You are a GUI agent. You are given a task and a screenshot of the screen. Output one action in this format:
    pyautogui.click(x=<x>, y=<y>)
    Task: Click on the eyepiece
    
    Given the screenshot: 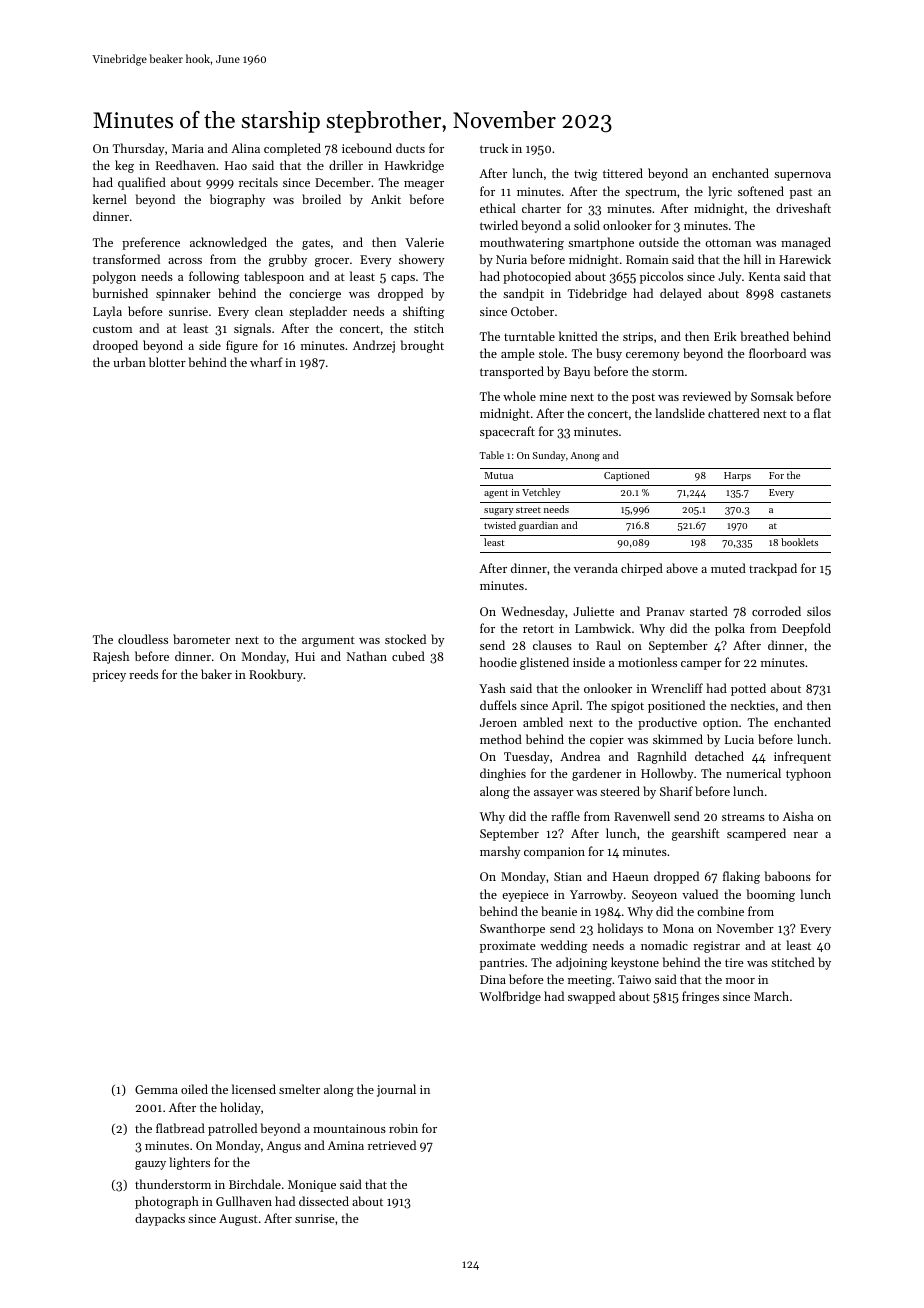 What is the action you would take?
    pyautogui.click(x=525, y=896)
